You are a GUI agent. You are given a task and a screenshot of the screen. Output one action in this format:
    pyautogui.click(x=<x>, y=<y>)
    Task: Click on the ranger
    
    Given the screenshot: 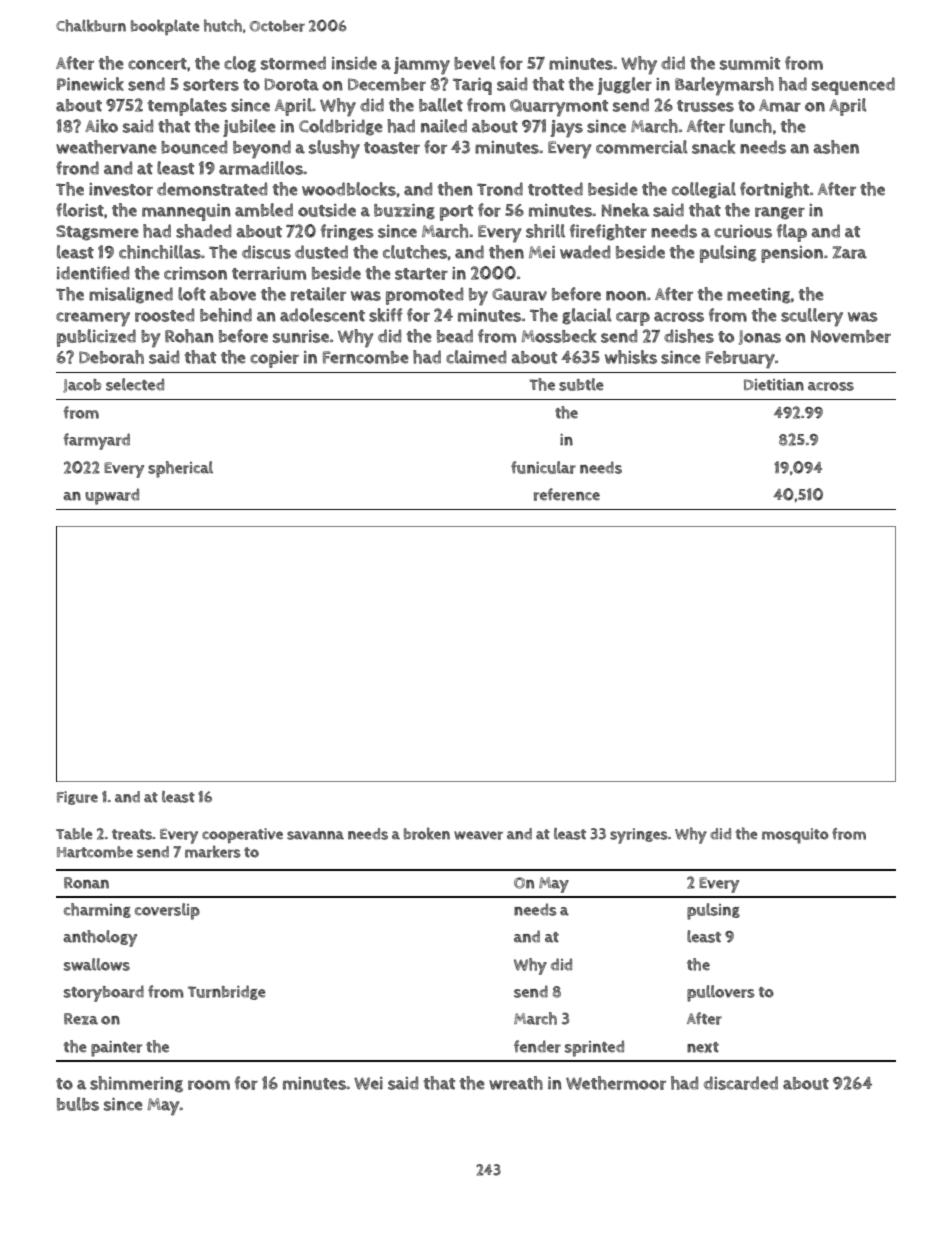 What is the action you would take?
    pyautogui.click(x=780, y=213)
